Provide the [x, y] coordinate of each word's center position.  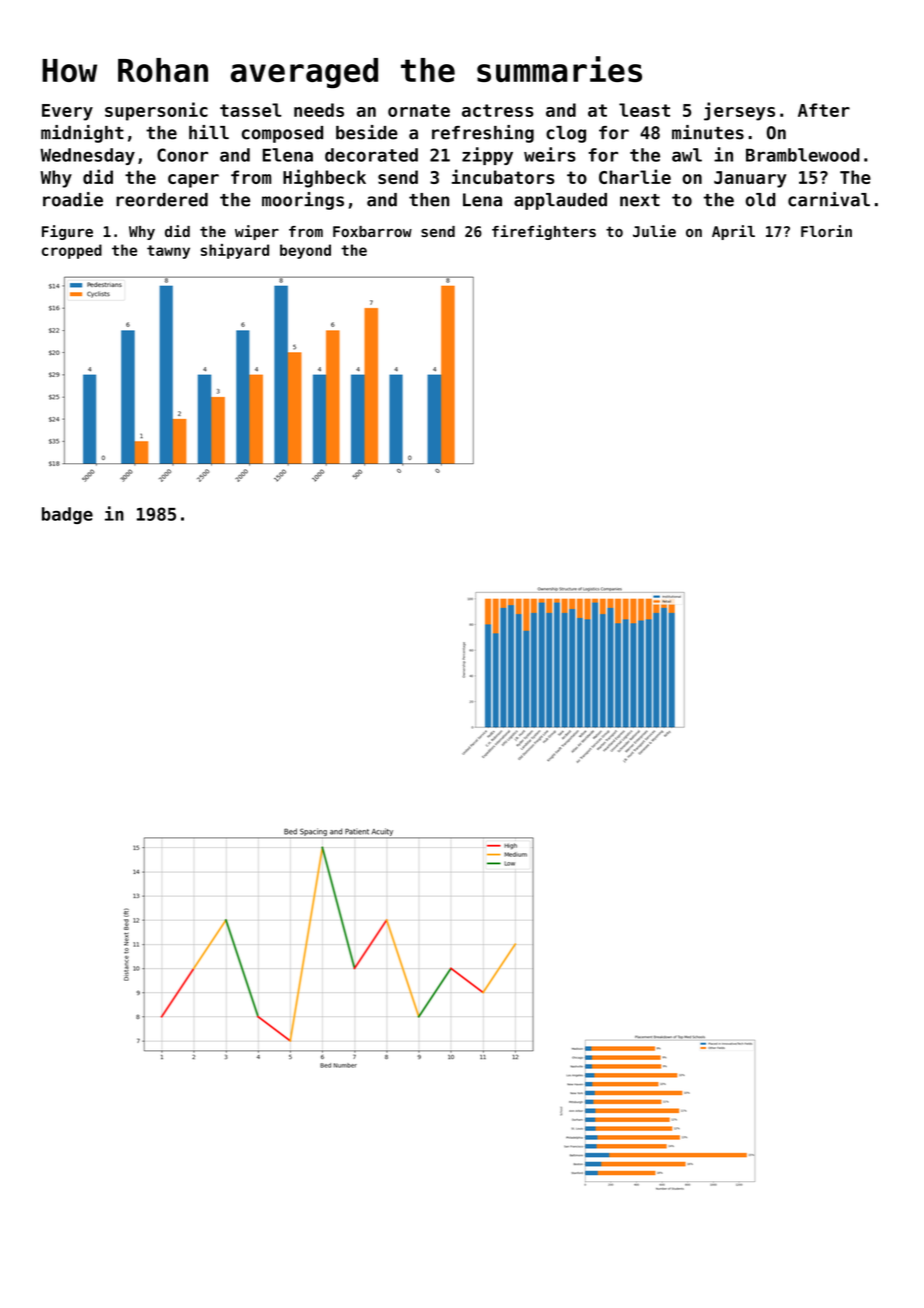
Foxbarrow [372, 231]
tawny [168, 252]
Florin [826, 231]
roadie [73, 199]
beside [367, 132]
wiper [257, 232]
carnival [829, 199]
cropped [72, 251]
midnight [82, 134]
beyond [305, 251]
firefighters [544, 232]
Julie [654, 231]
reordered [162, 200]
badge [67, 515]
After [824, 110]
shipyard [235, 251]
